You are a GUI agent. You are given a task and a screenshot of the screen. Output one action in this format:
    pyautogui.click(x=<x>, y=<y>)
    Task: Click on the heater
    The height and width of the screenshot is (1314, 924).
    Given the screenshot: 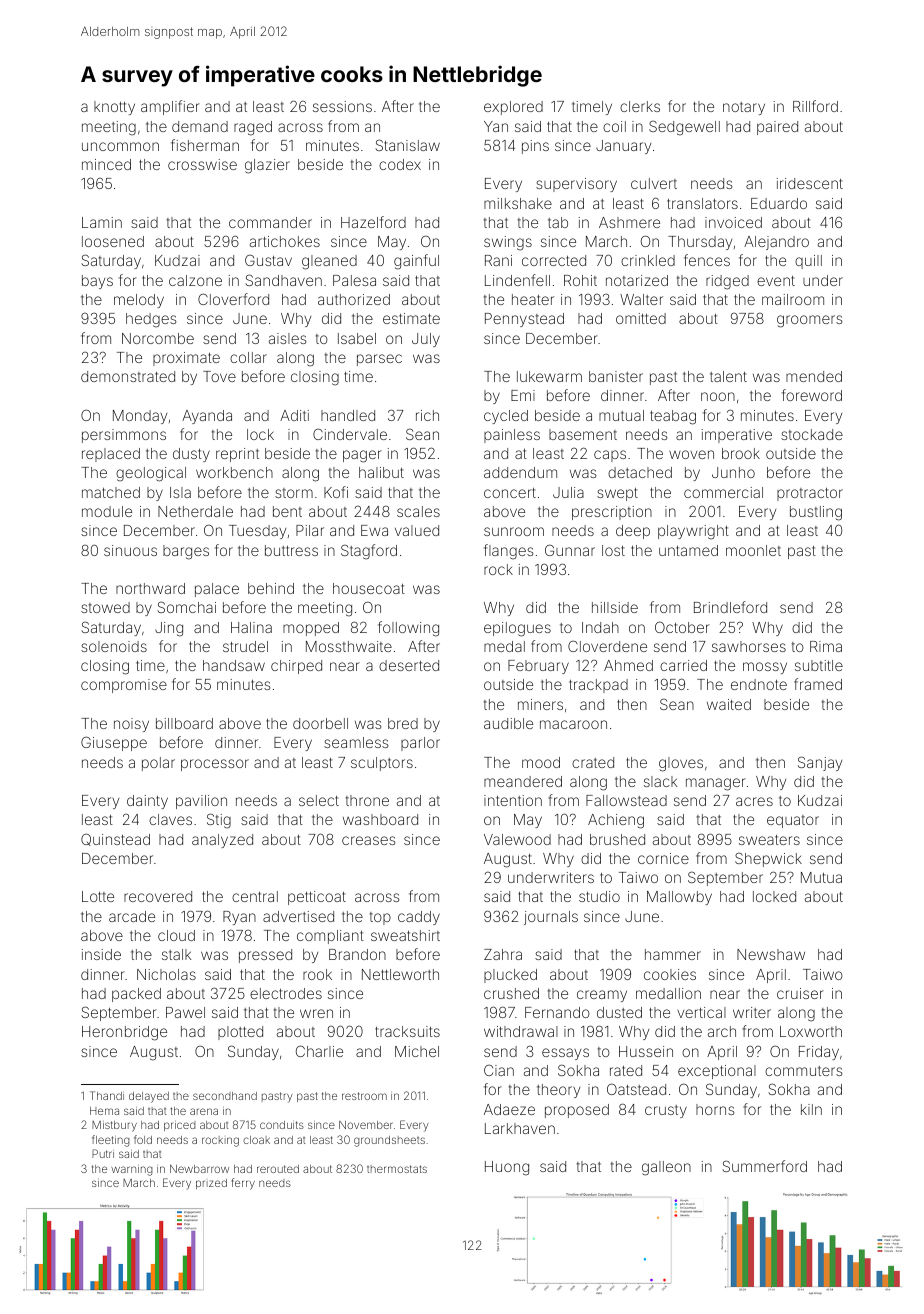 What is the action you would take?
    pyautogui.click(x=533, y=299)
